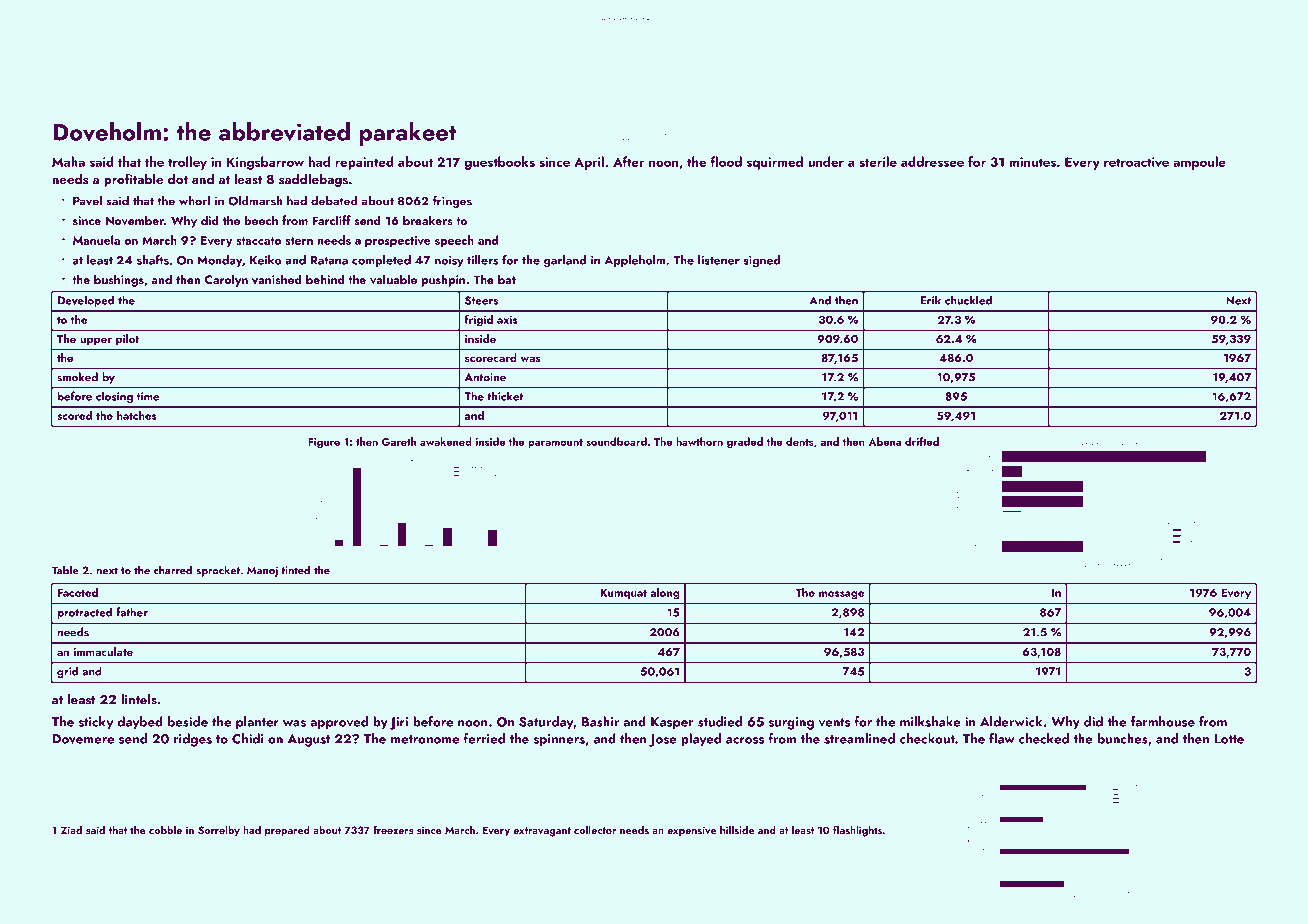 The width and height of the screenshot is (1308, 924). I want to click on drifted, so click(922, 441).
